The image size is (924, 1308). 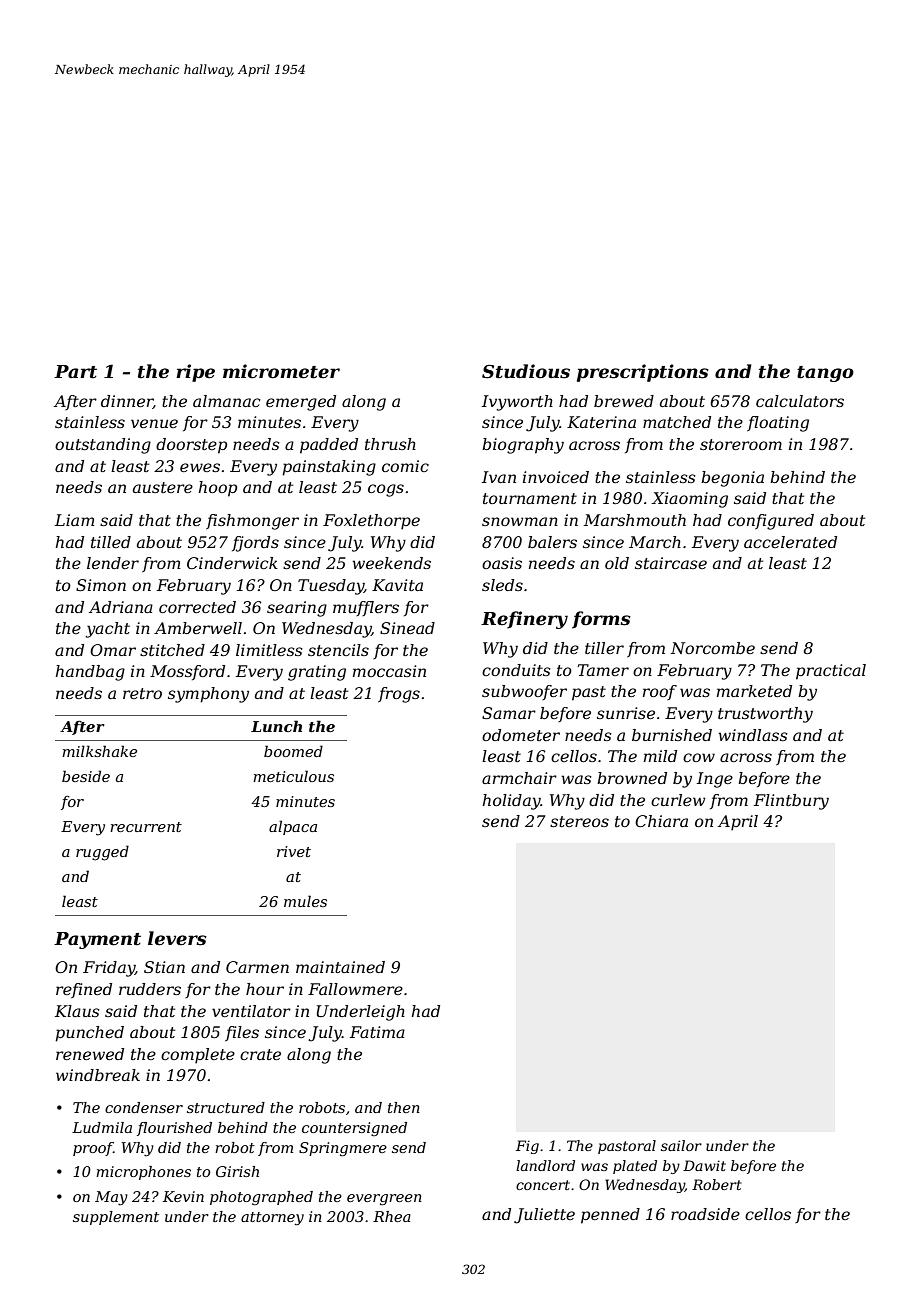 What do you see at coordinates (704, 1165) in the screenshot?
I see `Dawit` at bounding box center [704, 1165].
